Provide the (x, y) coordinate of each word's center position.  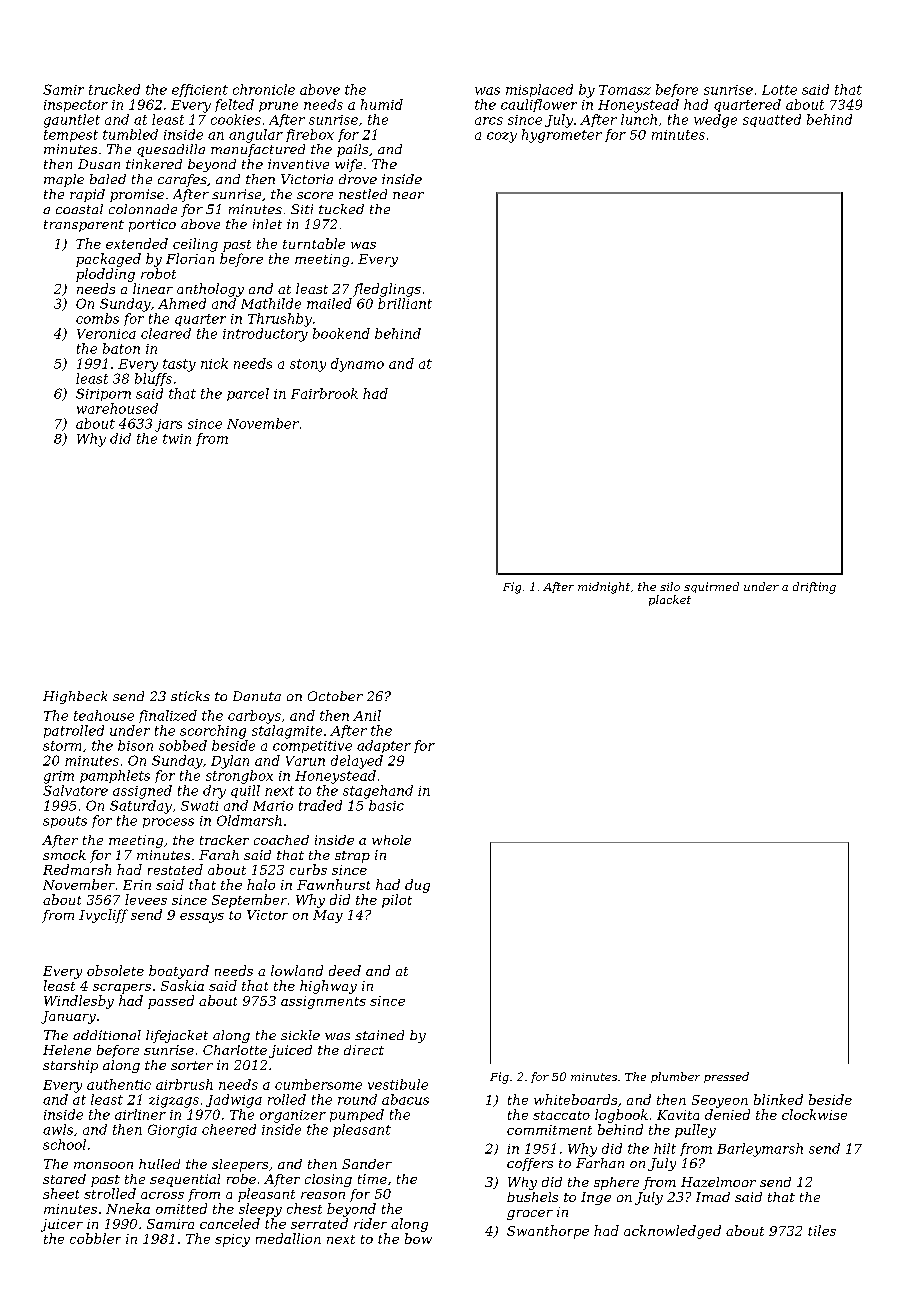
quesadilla (171, 150)
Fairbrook (324, 393)
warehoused (117, 408)
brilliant (405, 303)
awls (58, 1129)
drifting (814, 588)
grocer (530, 1215)
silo (670, 586)
